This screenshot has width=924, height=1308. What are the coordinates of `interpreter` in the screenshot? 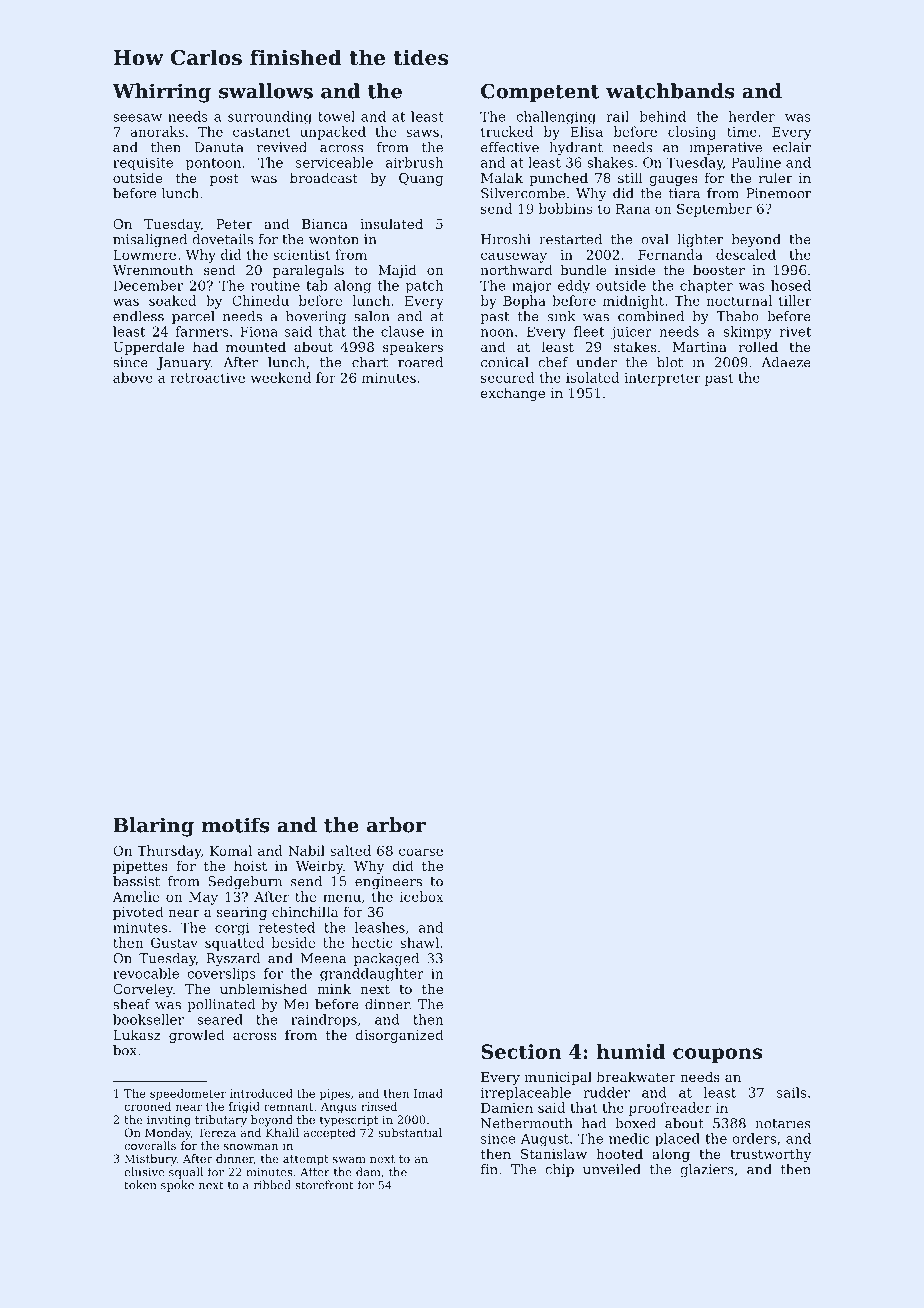 It's located at (662, 379).
